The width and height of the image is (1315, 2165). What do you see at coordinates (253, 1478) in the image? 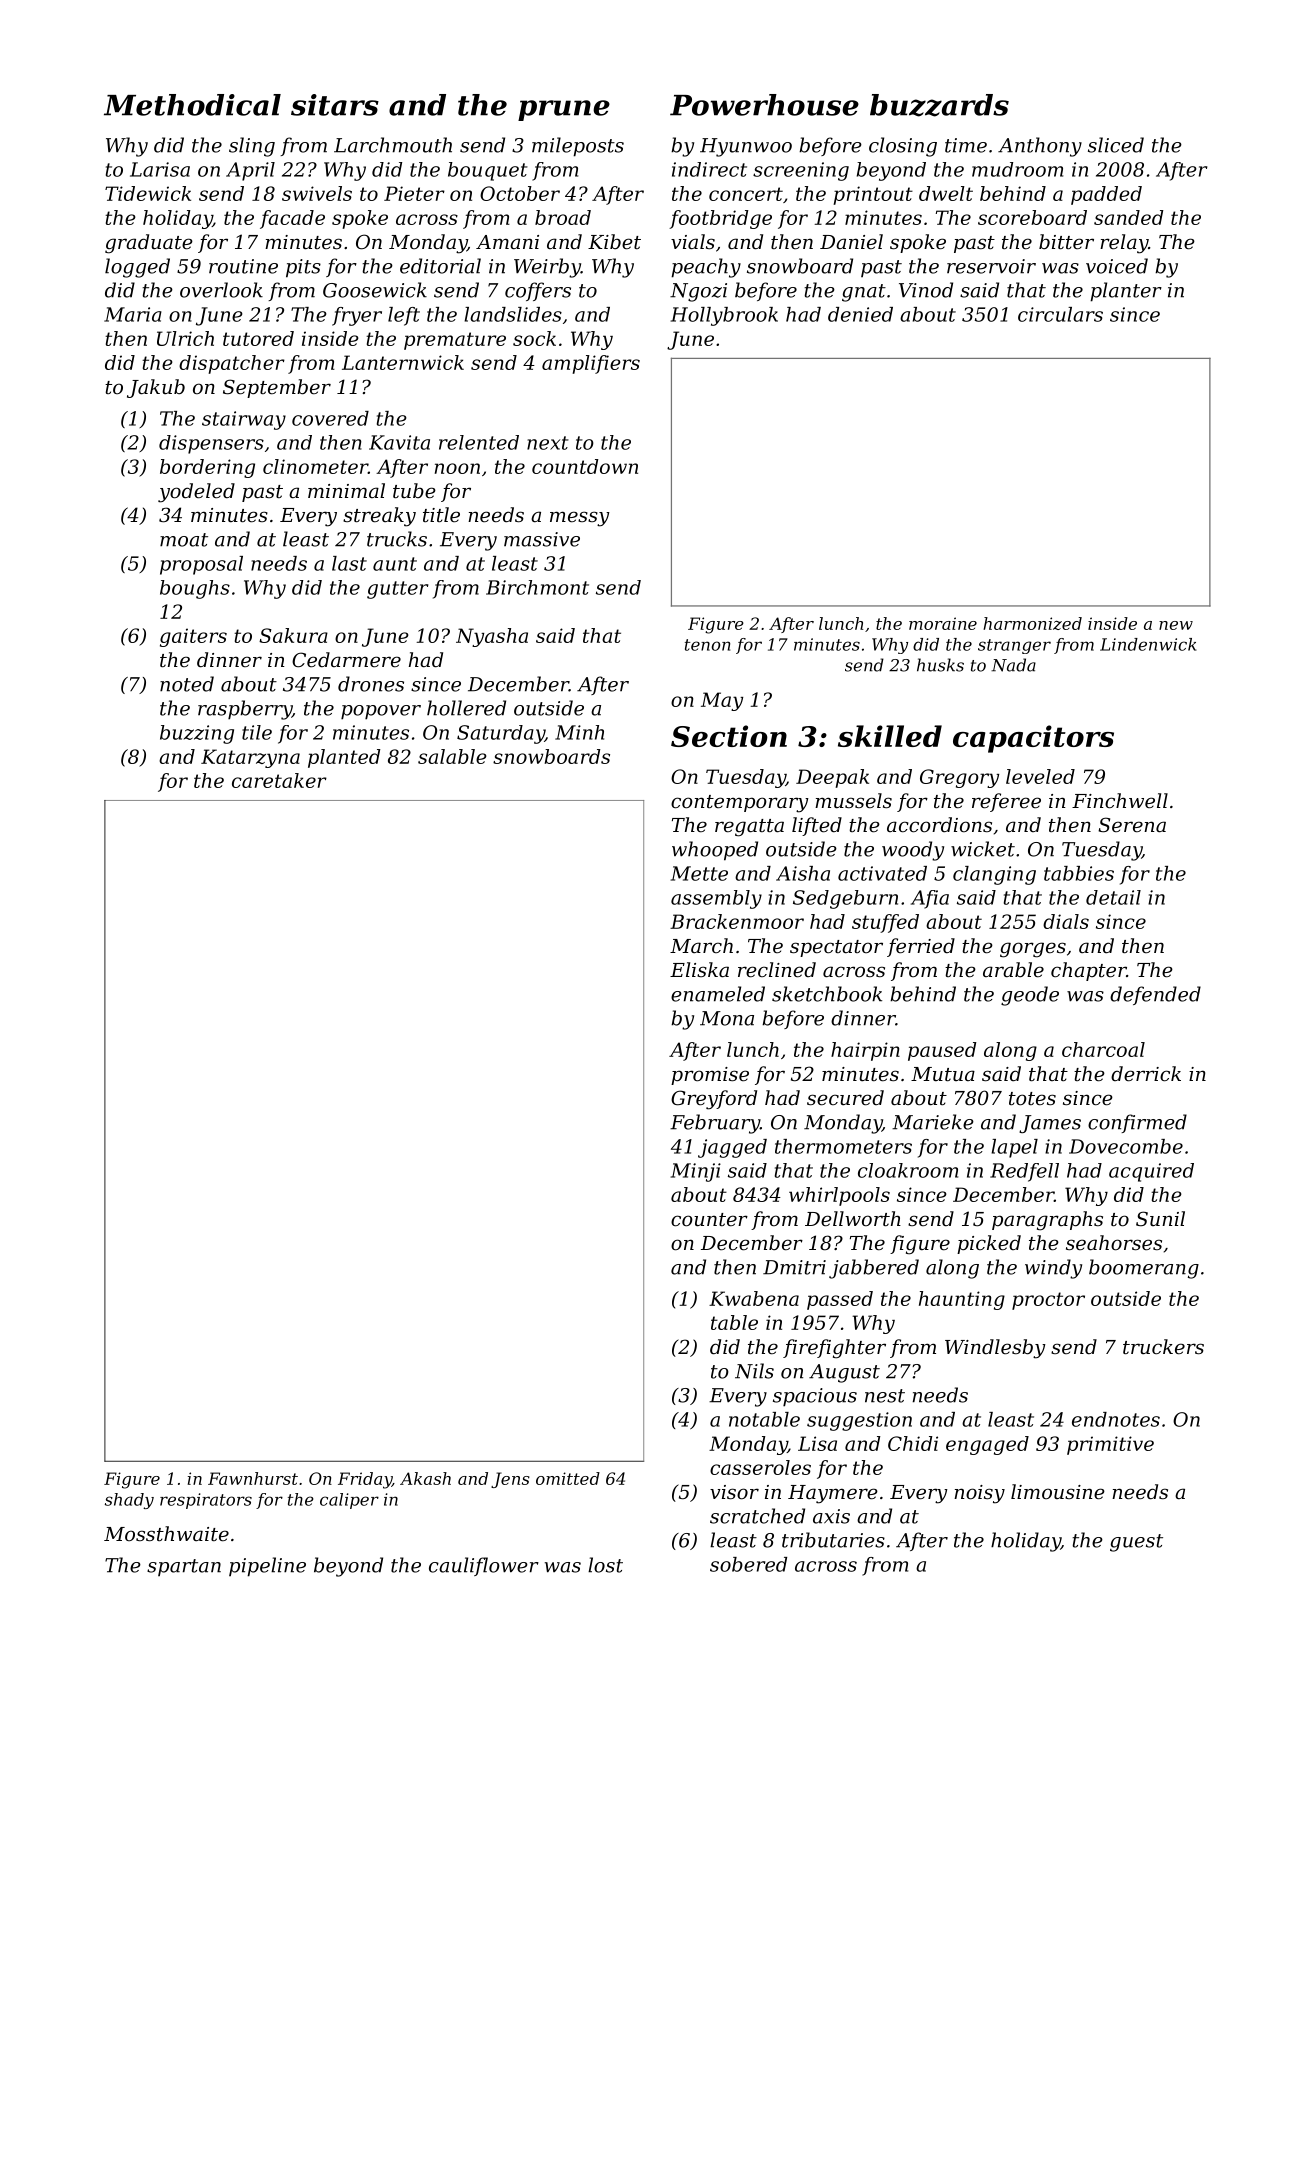
I see `Fawnhurst` at bounding box center [253, 1478].
